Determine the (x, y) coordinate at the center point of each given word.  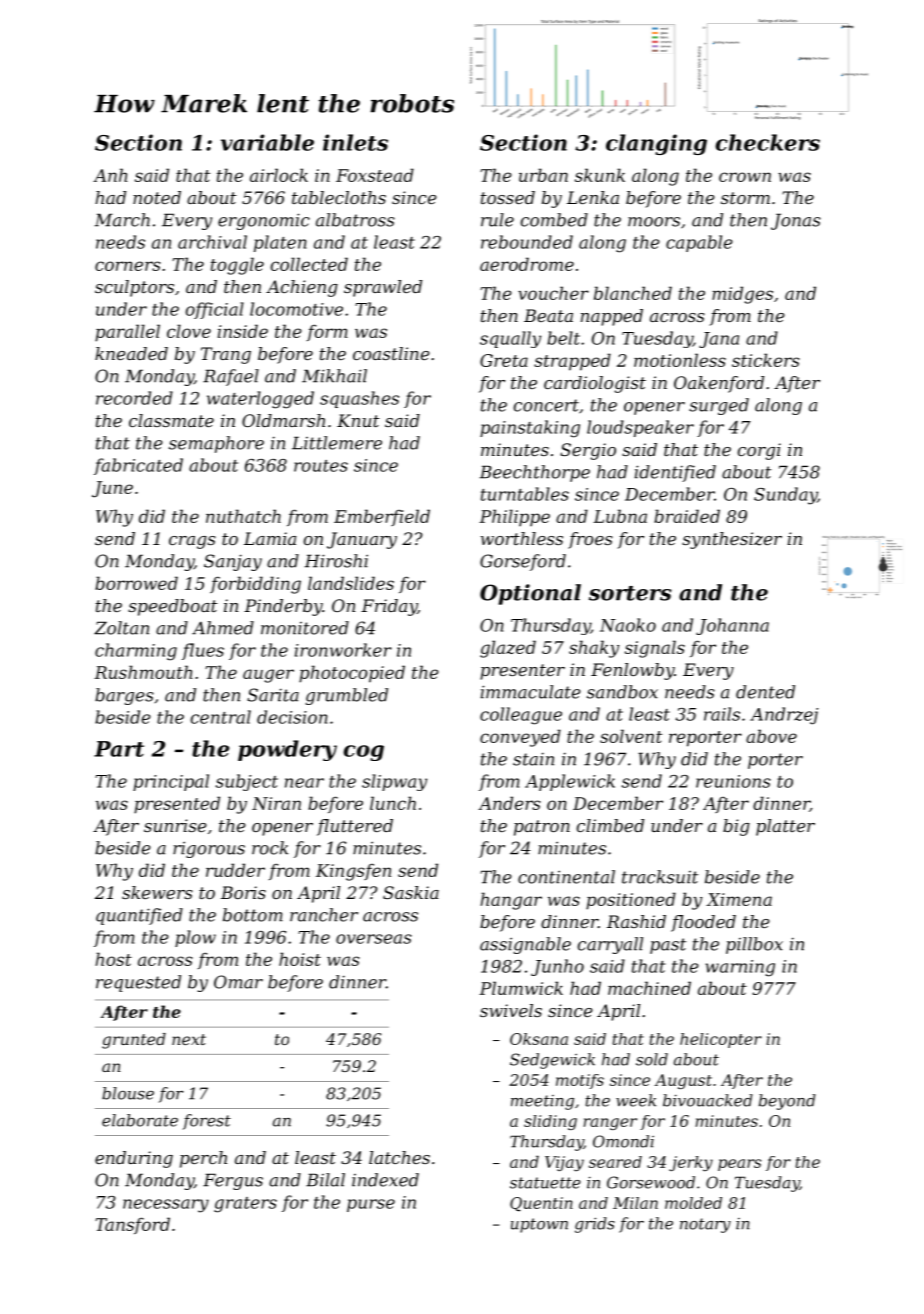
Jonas (796, 221)
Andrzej (784, 716)
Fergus (233, 1181)
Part (119, 749)
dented (765, 692)
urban (543, 175)
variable (267, 142)
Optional (530, 594)
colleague (521, 716)
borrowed (136, 583)
